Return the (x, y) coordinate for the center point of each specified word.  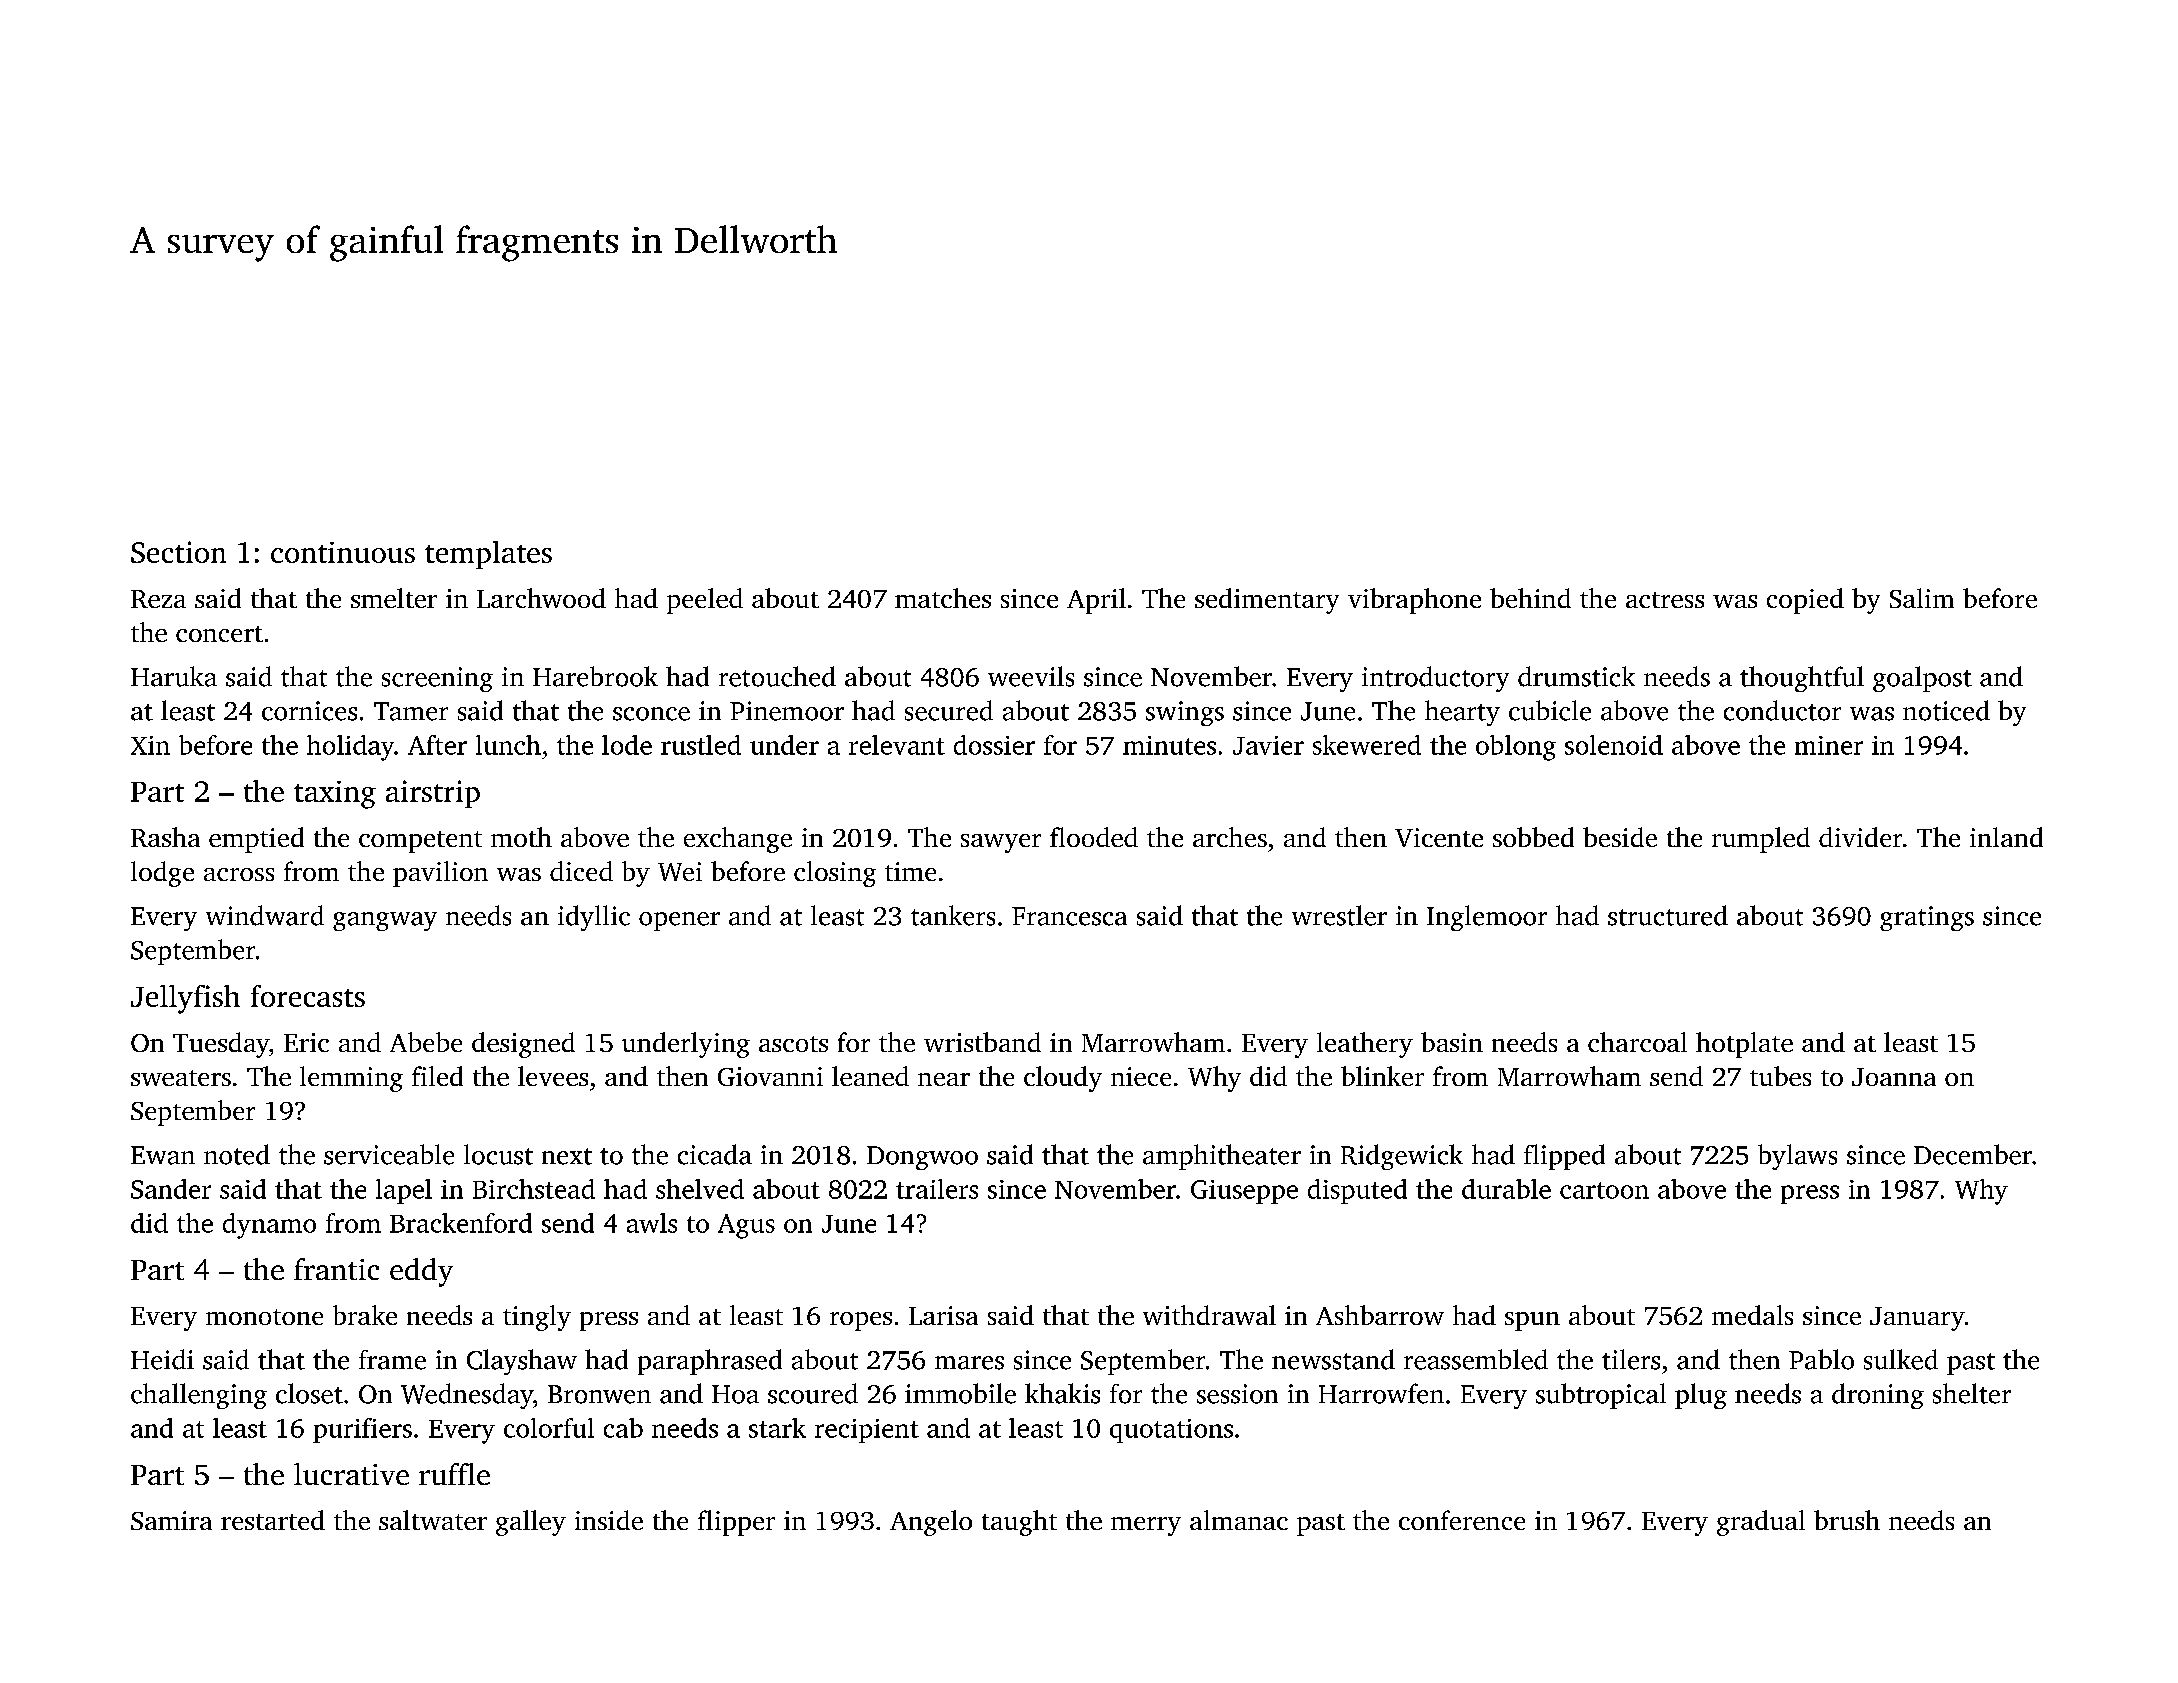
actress (1665, 600)
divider (1860, 837)
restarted (273, 1520)
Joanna (1894, 1077)
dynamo (269, 1226)
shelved (700, 1189)
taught (1019, 1523)
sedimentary (1267, 601)
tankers (953, 915)
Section (178, 552)
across (239, 874)
